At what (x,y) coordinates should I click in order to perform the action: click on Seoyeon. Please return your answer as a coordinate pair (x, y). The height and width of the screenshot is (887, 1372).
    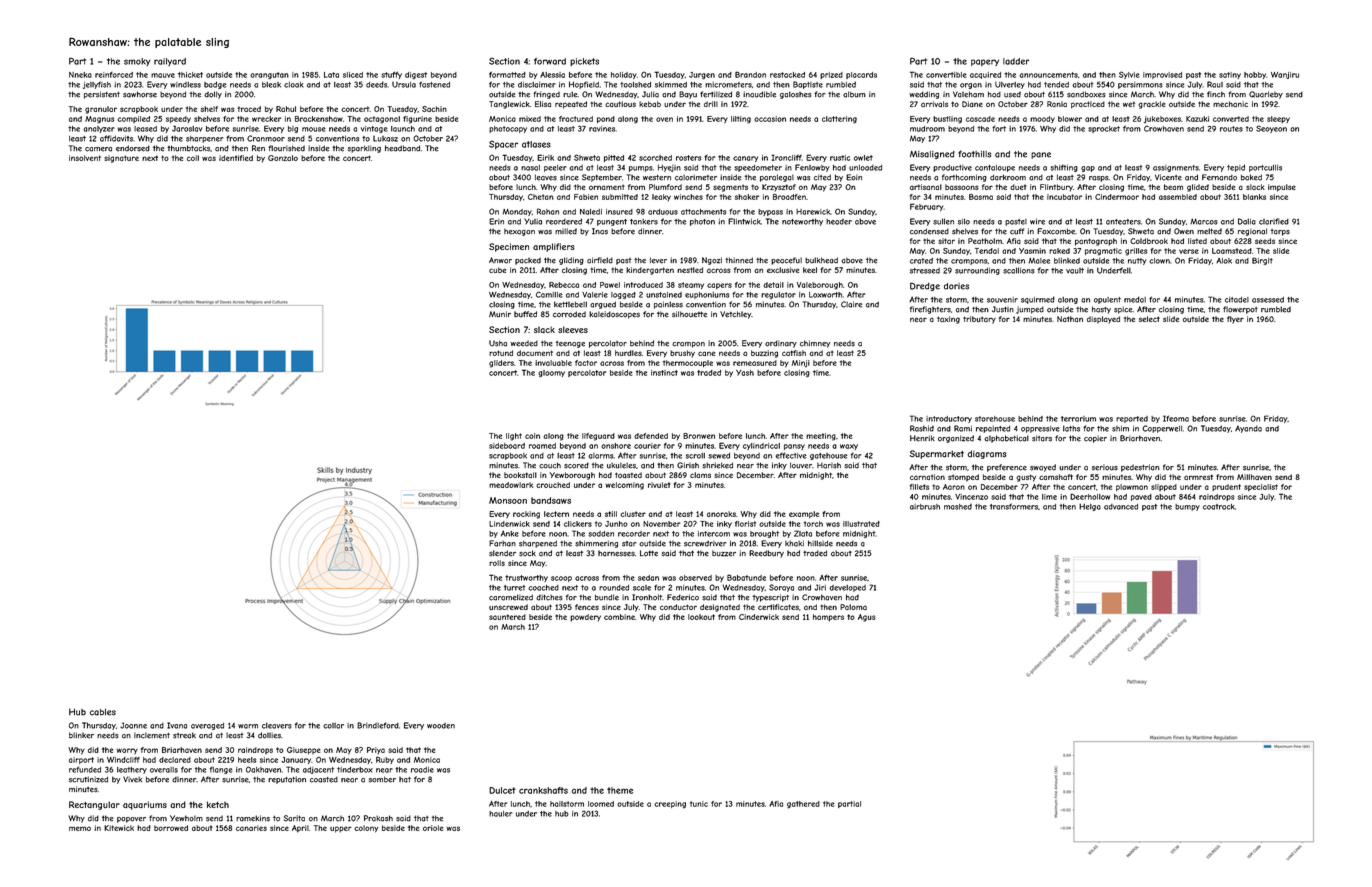
    Looking at the image, I should click on (1271, 129).
